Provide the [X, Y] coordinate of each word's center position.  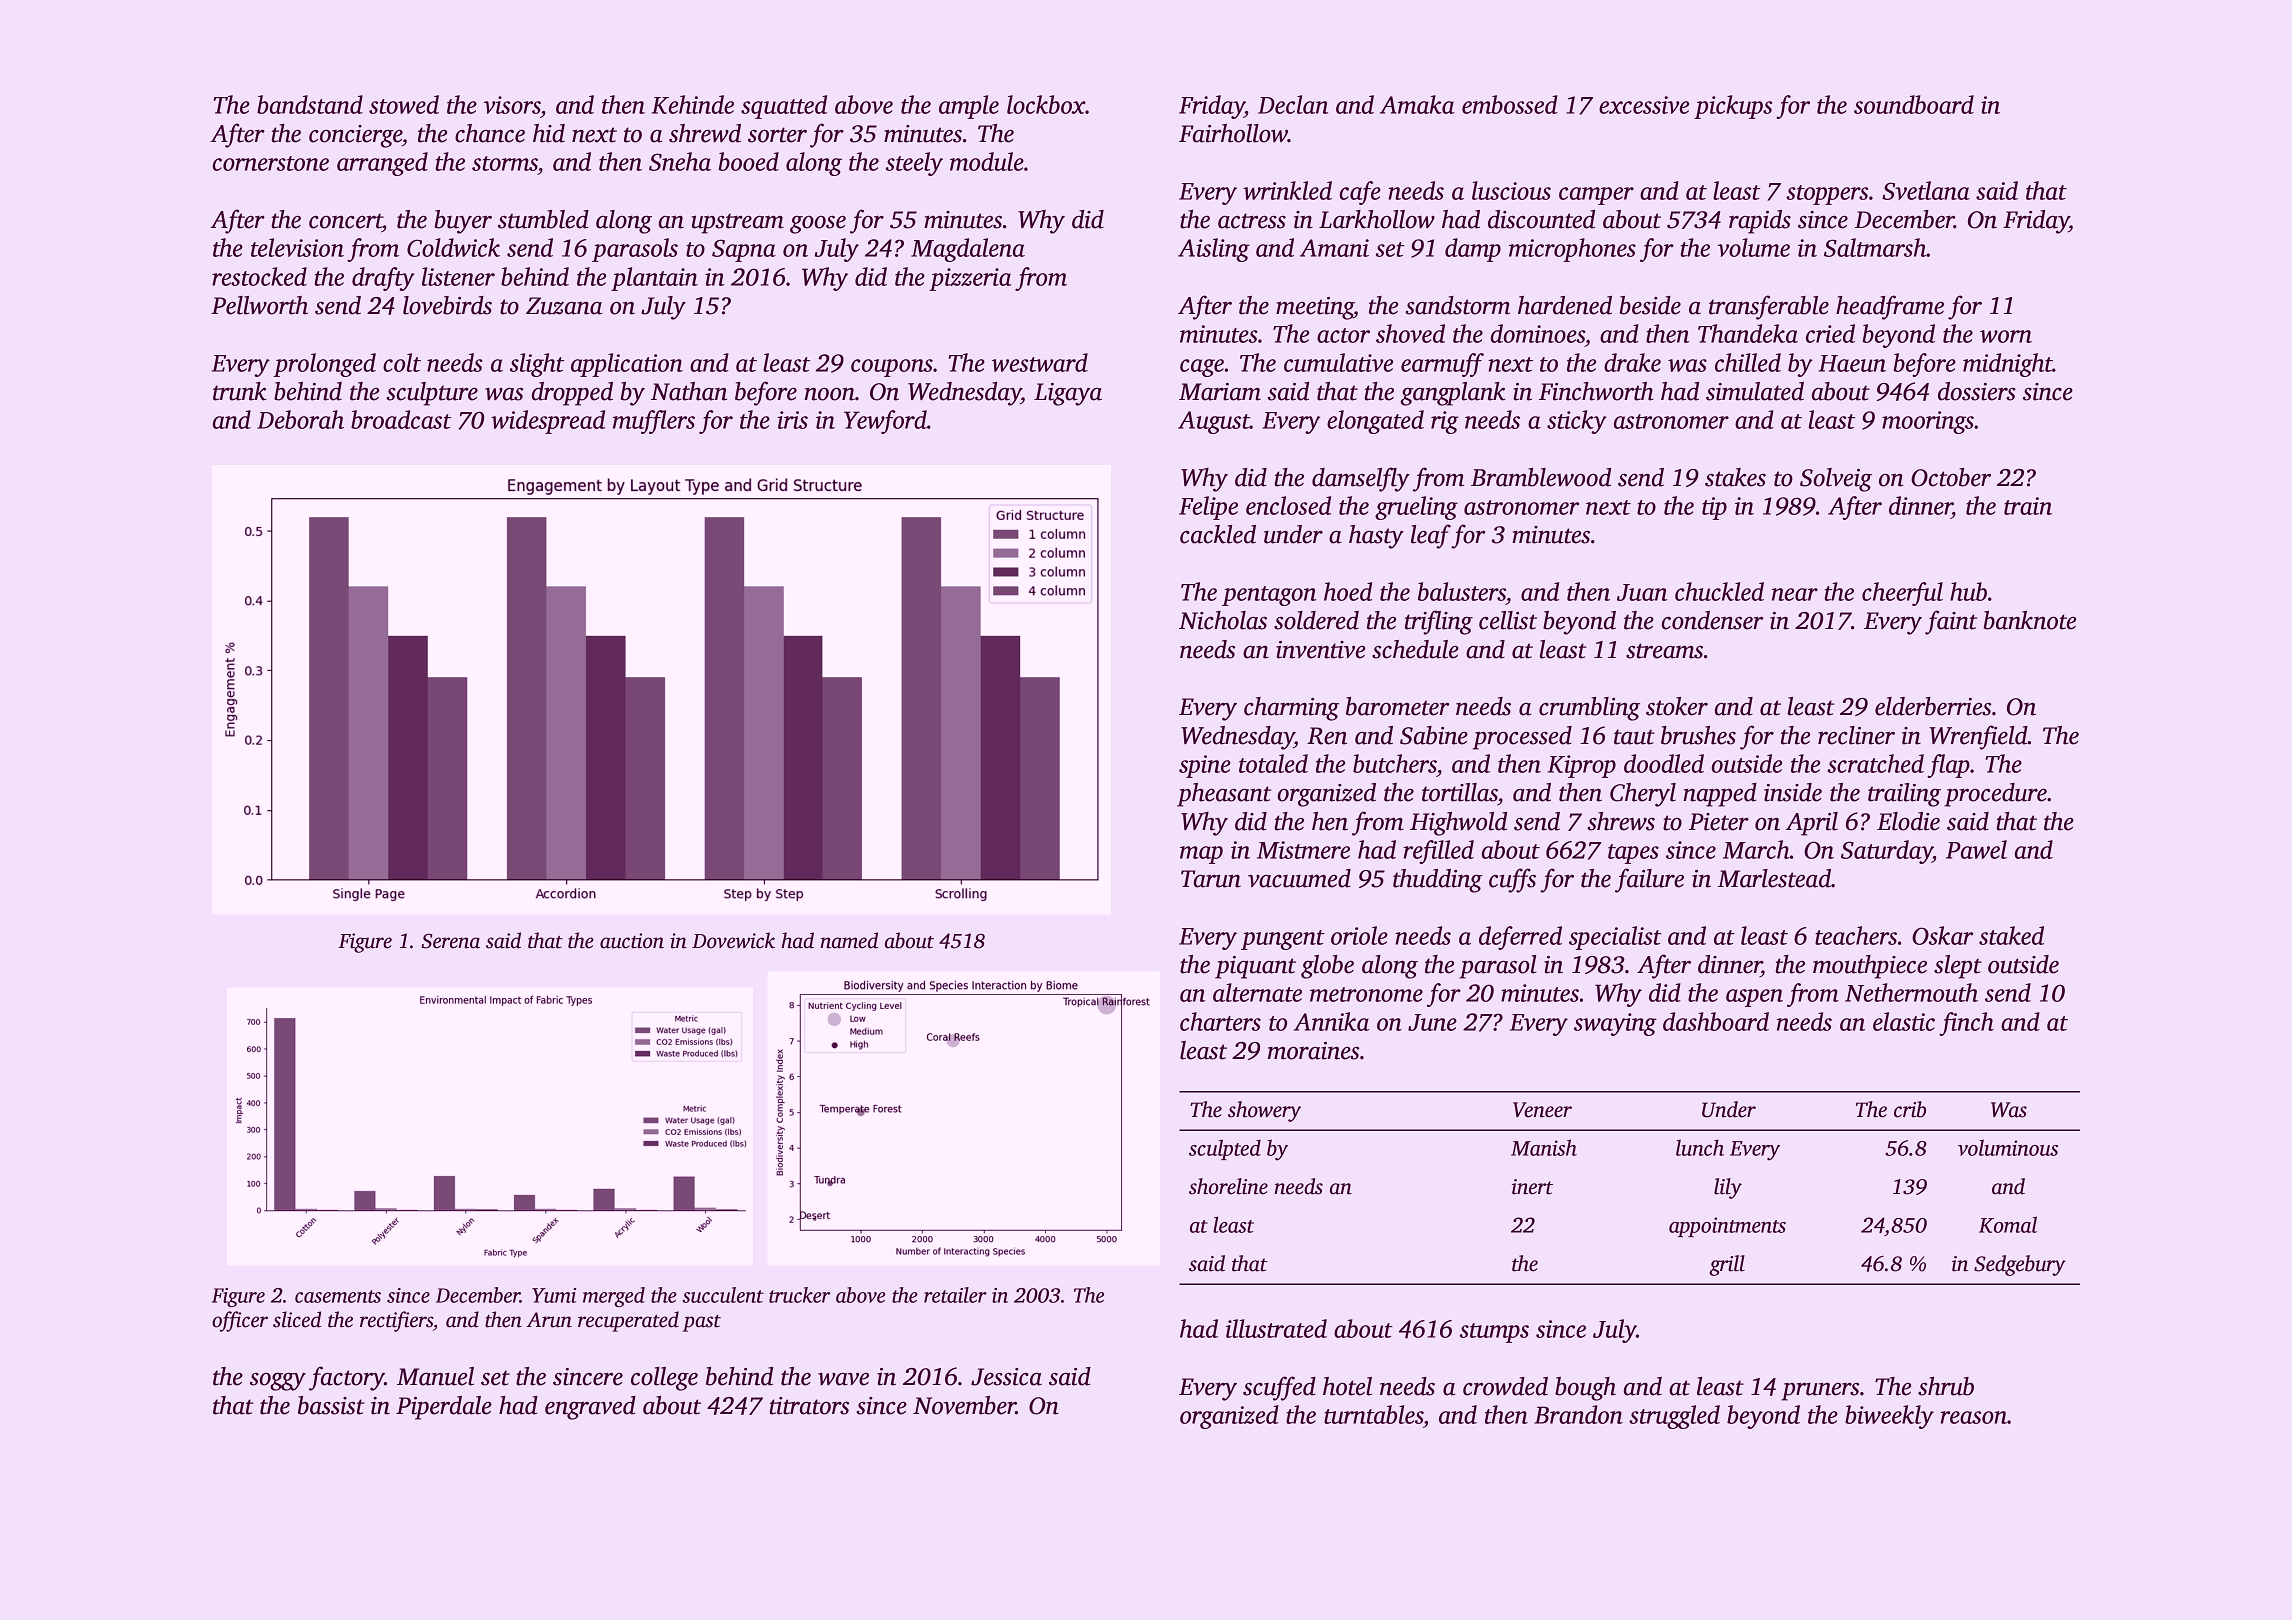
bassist [331, 1405]
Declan [1293, 104]
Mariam [1220, 392]
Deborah [300, 419]
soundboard [1914, 104]
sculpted [1225, 1149]
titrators [809, 1406]
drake [1632, 362]
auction [632, 941]
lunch [1700, 1147]
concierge [355, 136]
